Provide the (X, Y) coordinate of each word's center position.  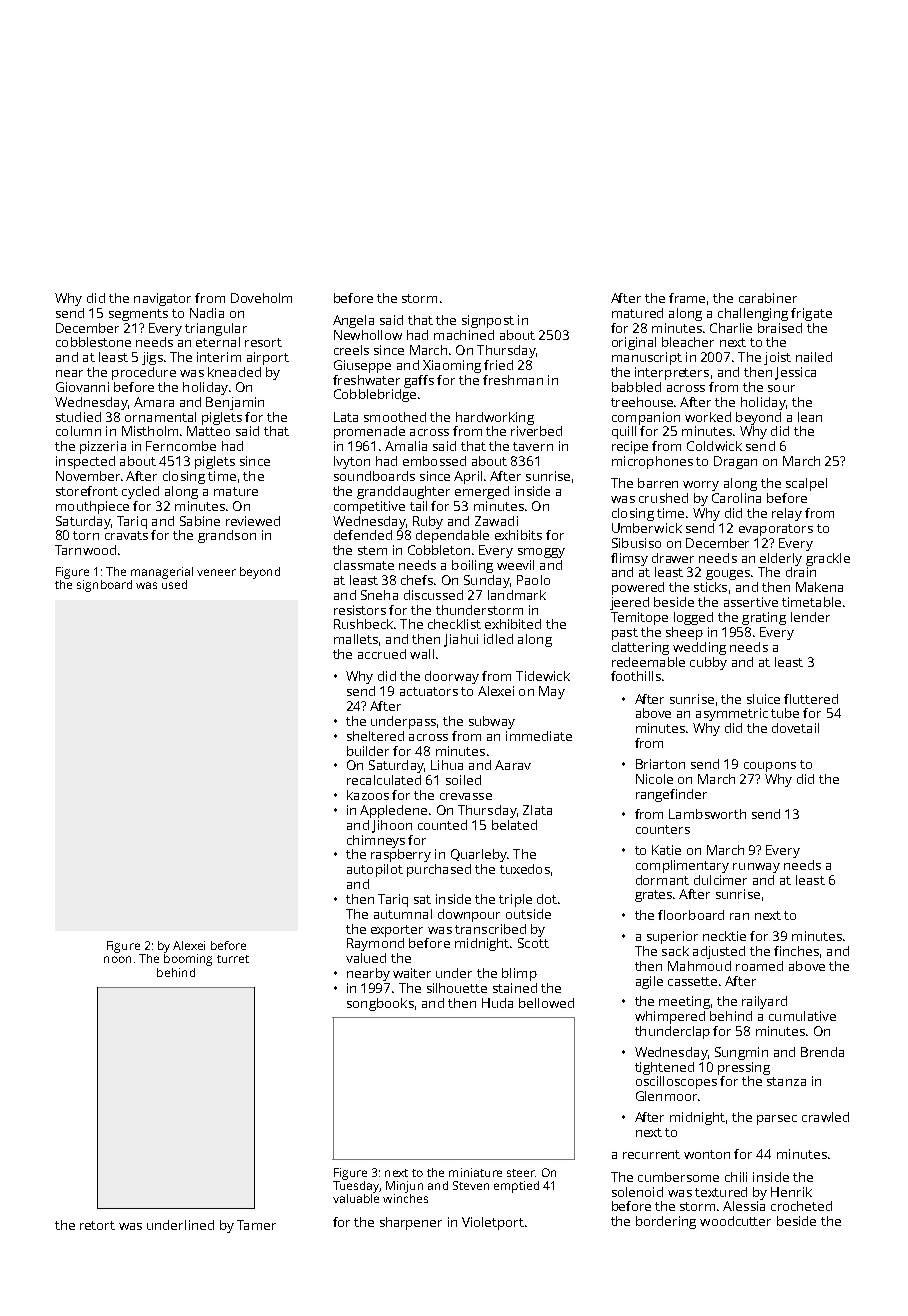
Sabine (200, 521)
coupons (770, 767)
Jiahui (461, 640)
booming (188, 960)
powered (638, 588)
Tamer (256, 1225)
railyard (764, 1002)
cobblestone (93, 342)
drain (801, 572)
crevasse (466, 796)
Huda (497, 1003)
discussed (433, 595)
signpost (488, 321)
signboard (104, 586)
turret (233, 959)
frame (687, 298)
